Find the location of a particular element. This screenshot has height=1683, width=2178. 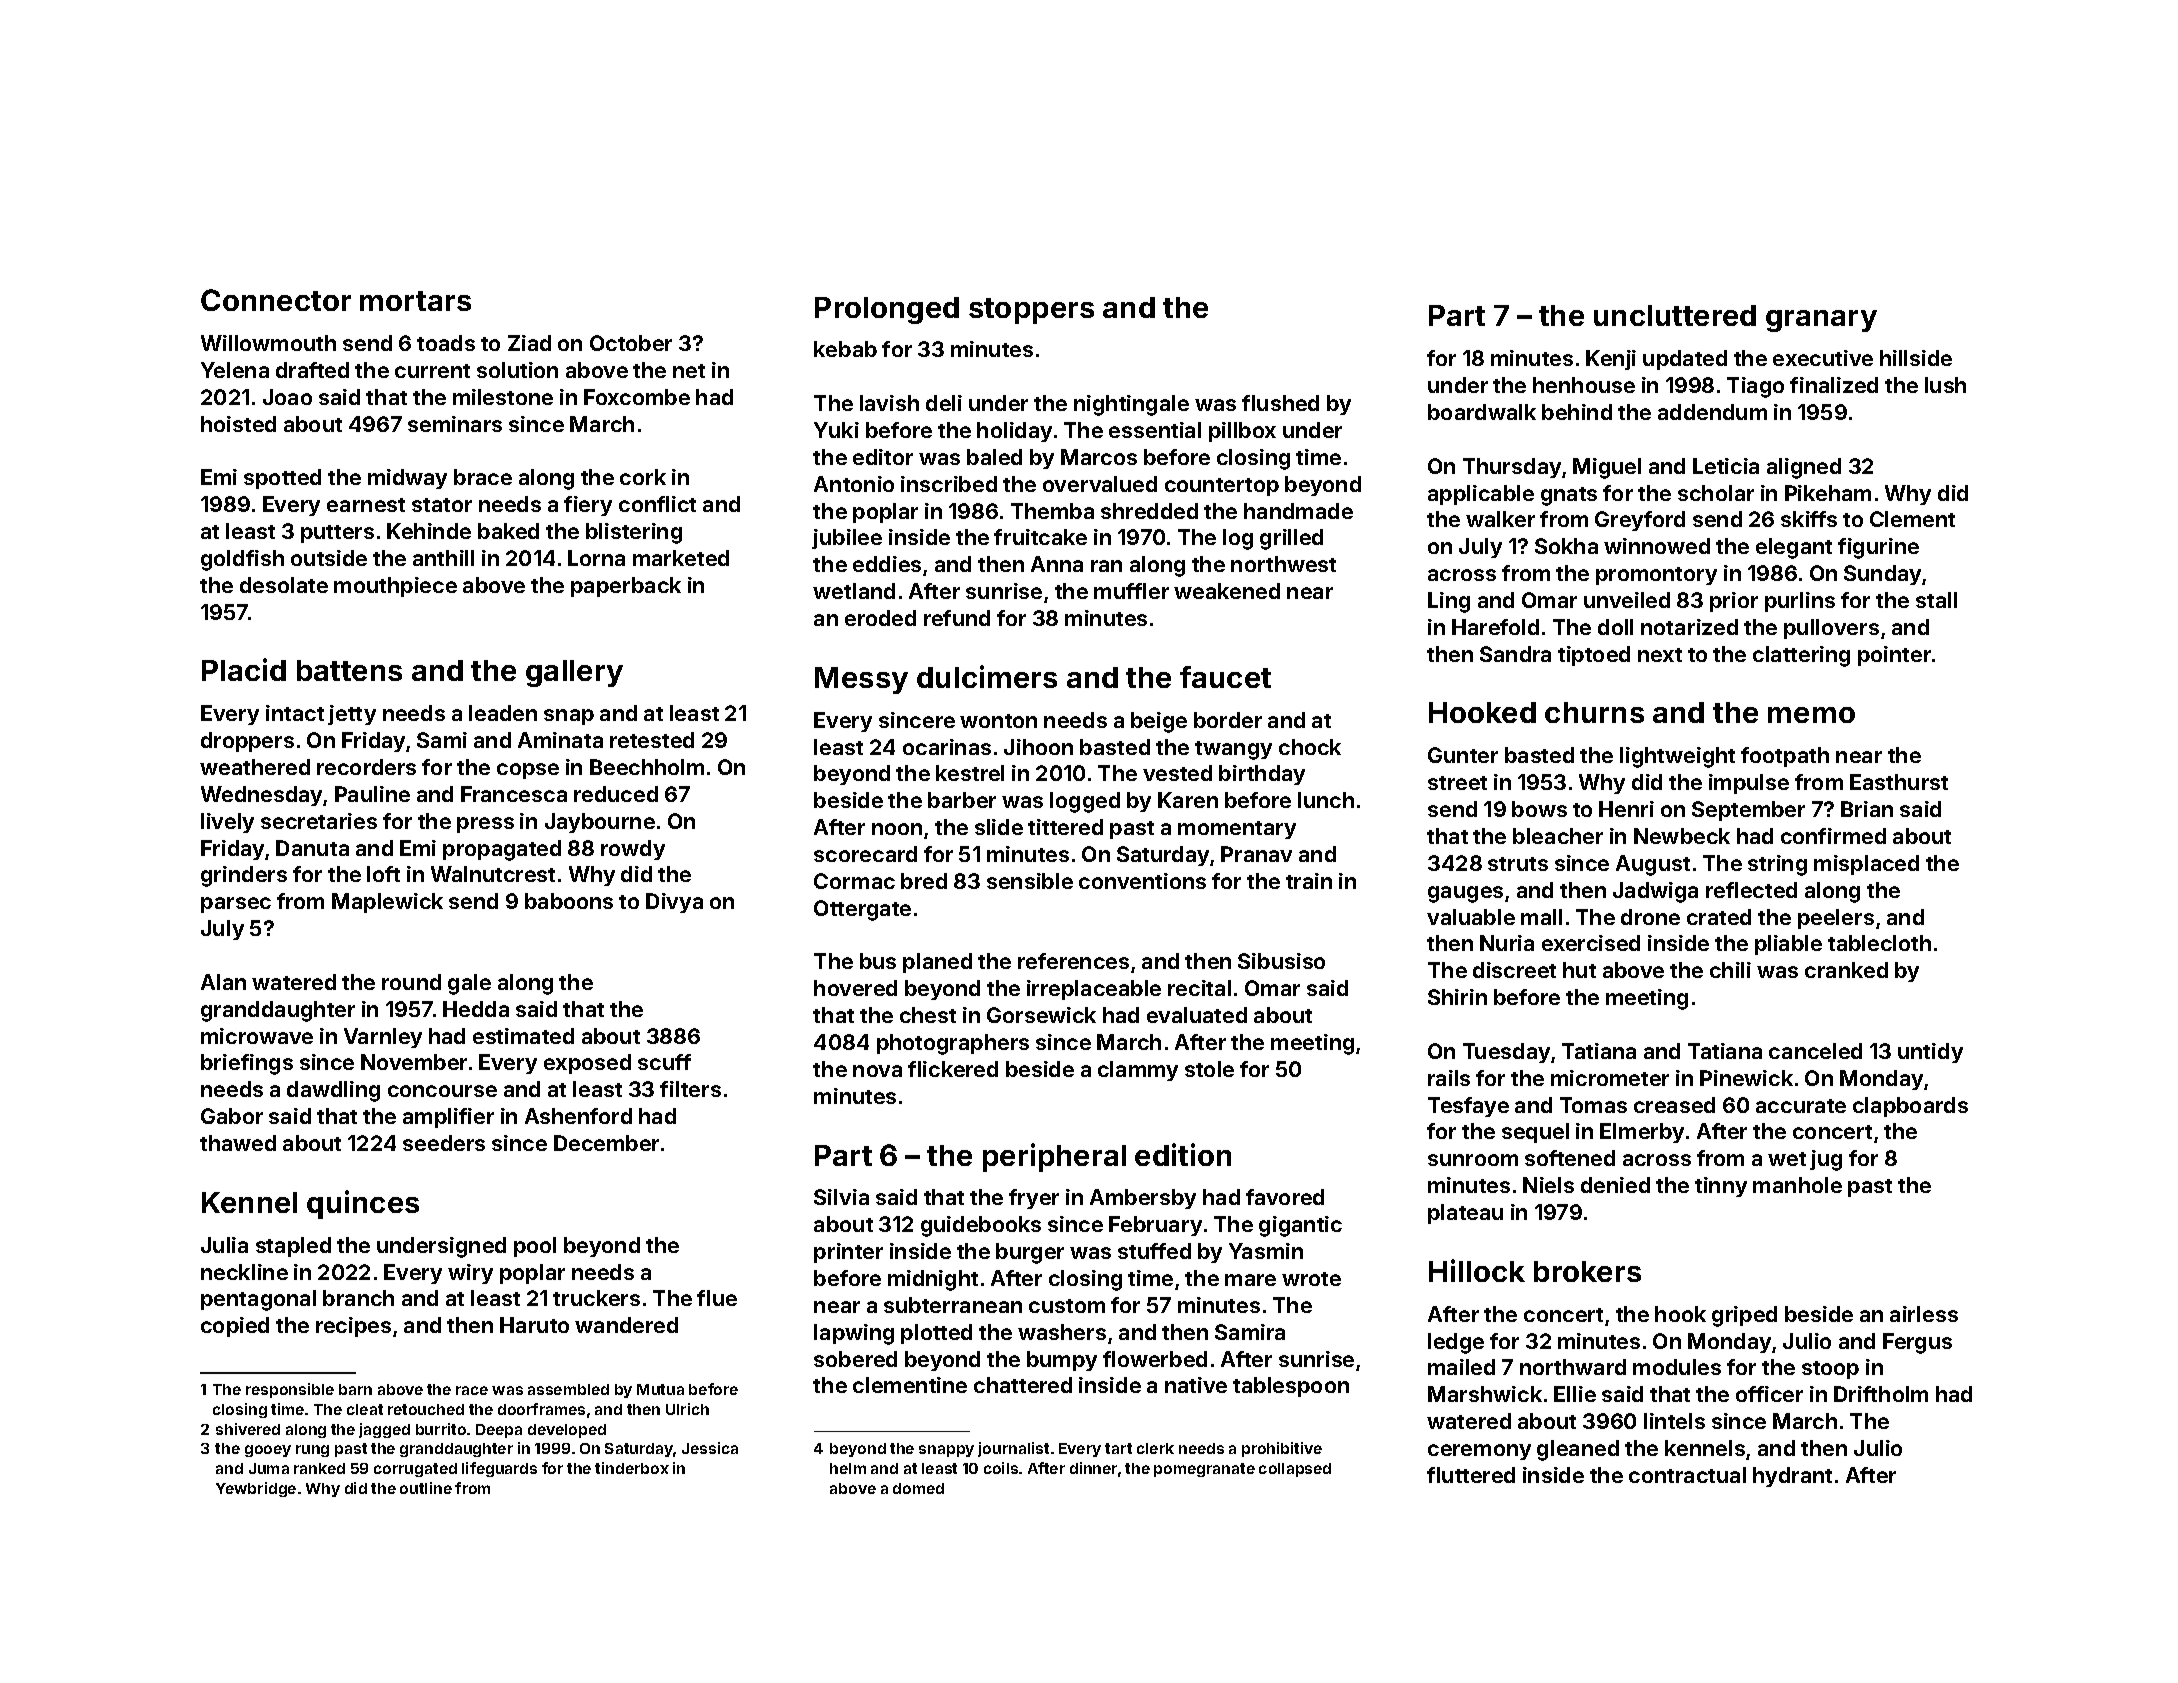

pullovers is located at coordinates (1831, 629).
